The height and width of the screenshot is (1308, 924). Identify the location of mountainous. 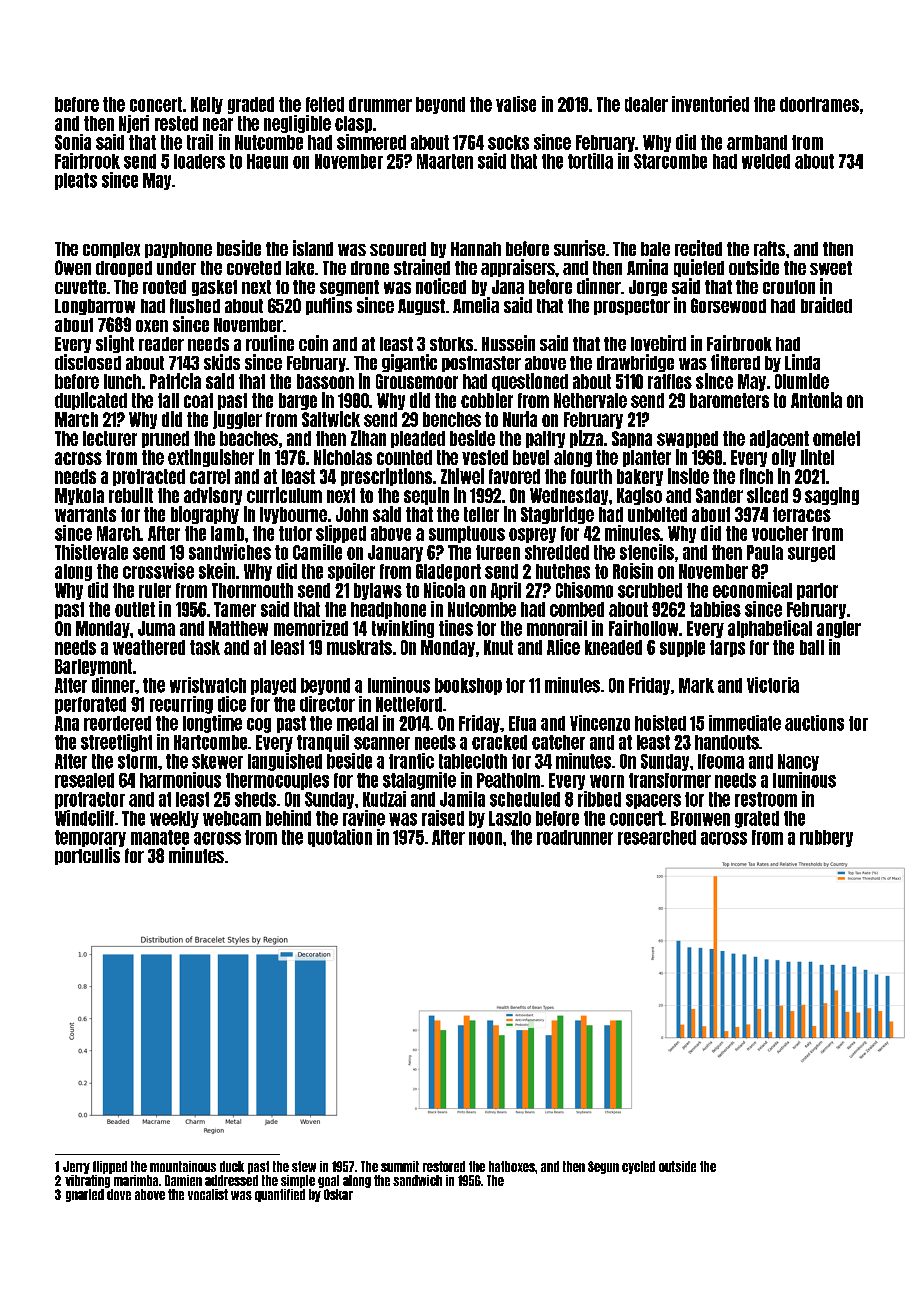
(183, 1166).
